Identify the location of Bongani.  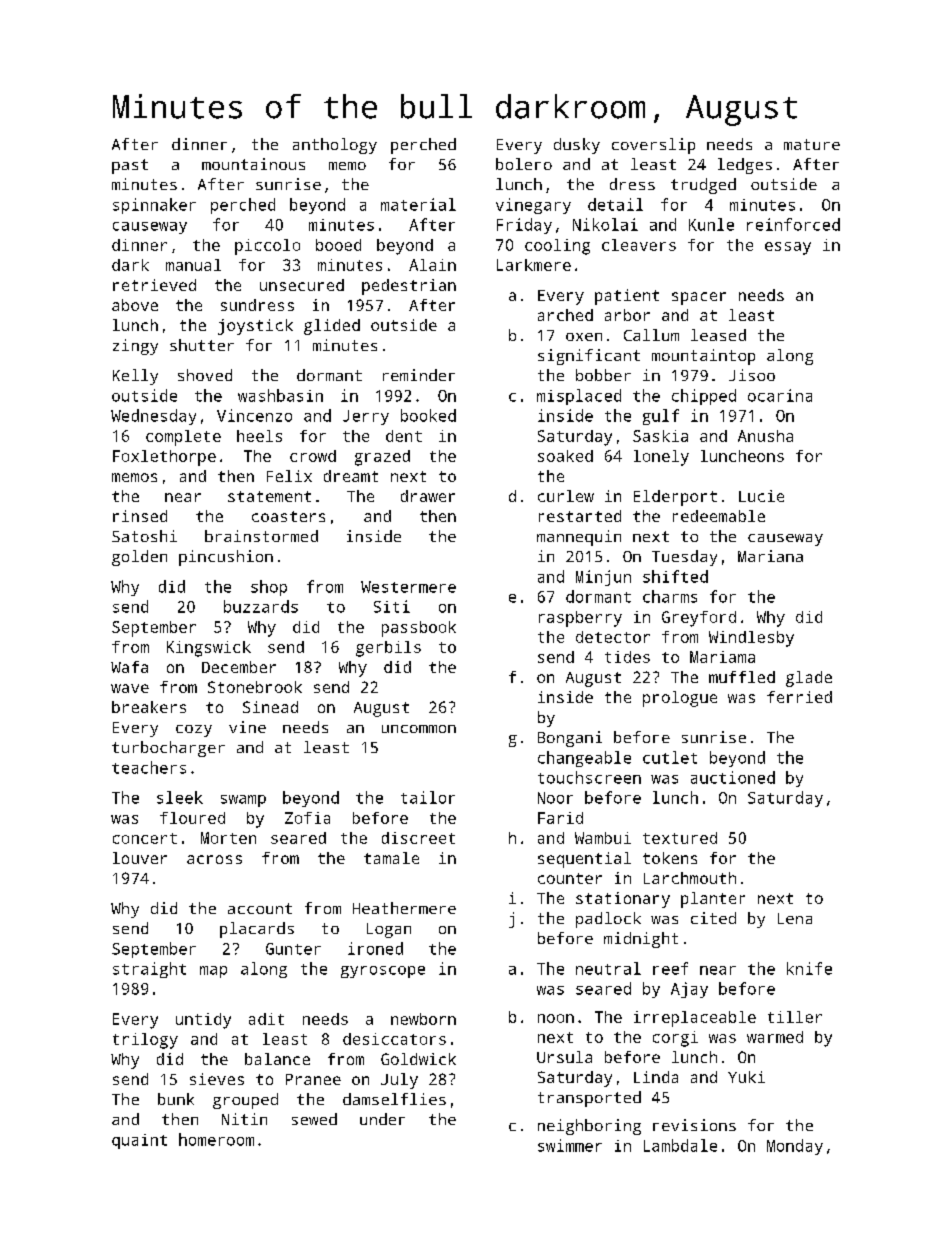
(570, 739).
